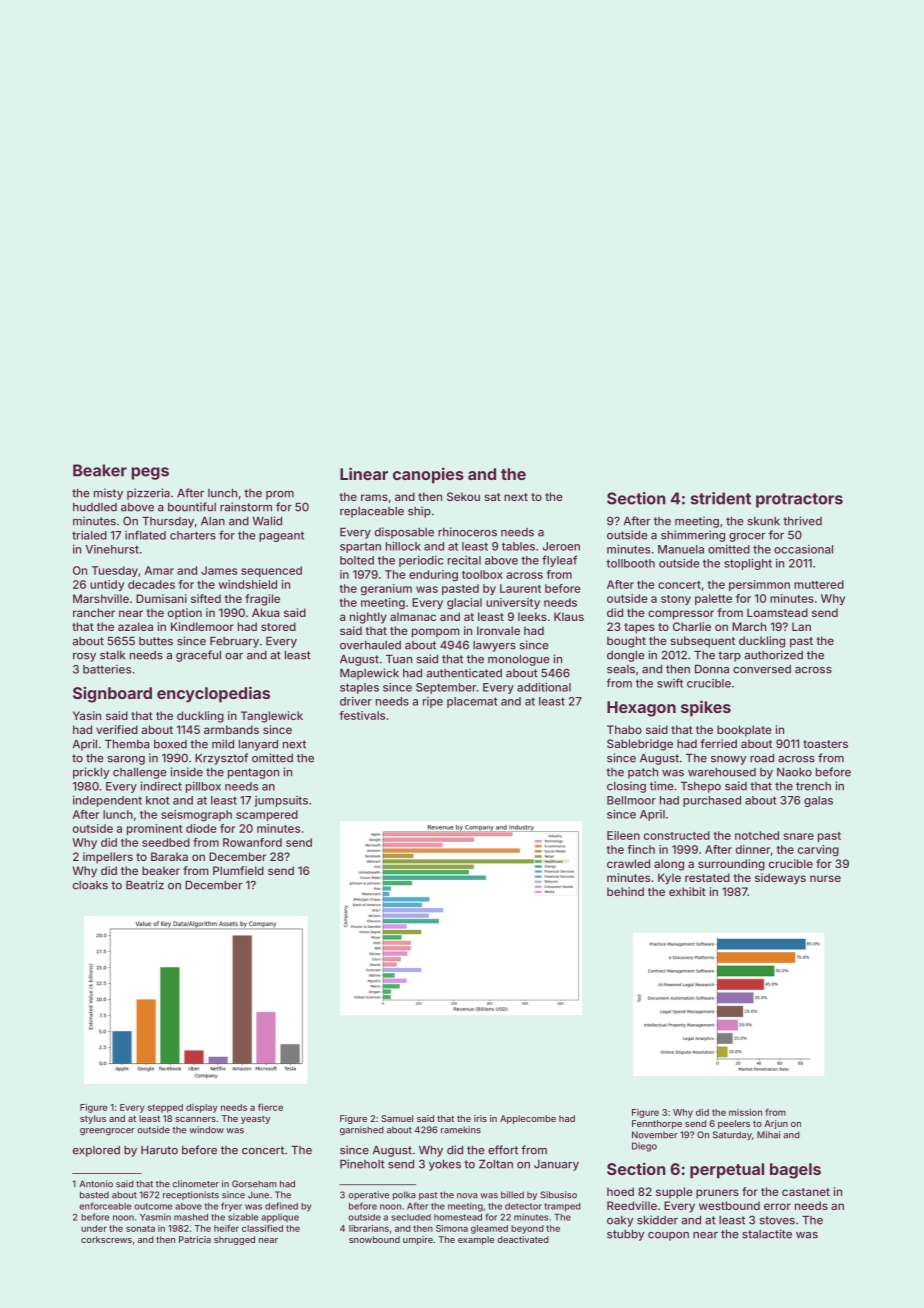 The width and height of the page is (924, 1308). What do you see at coordinates (701, 787) in the page?
I see `Tshepo` at bounding box center [701, 787].
